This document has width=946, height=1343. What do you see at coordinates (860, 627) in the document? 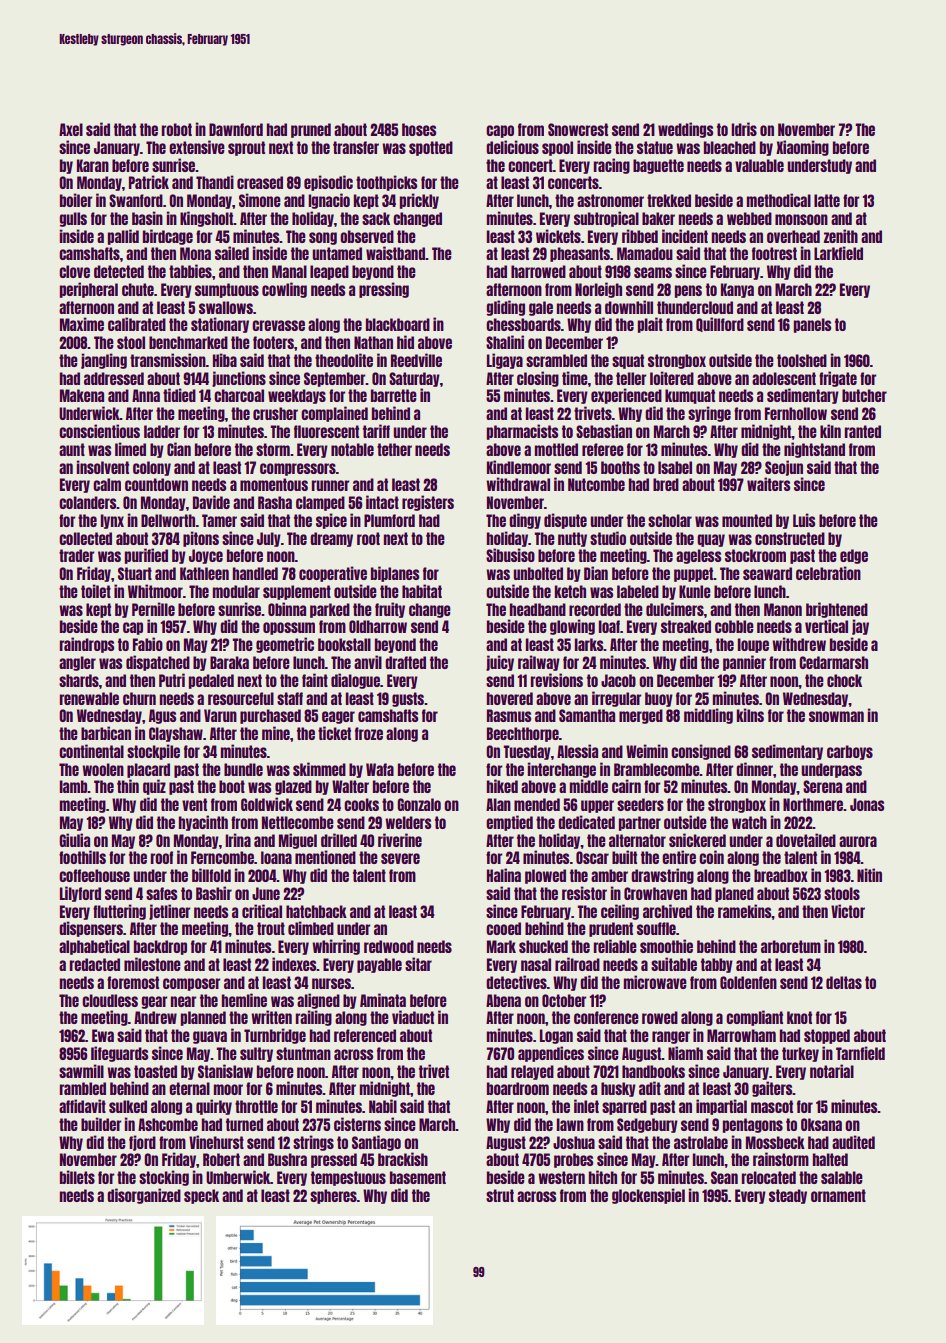
I see `jay` at bounding box center [860, 627].
